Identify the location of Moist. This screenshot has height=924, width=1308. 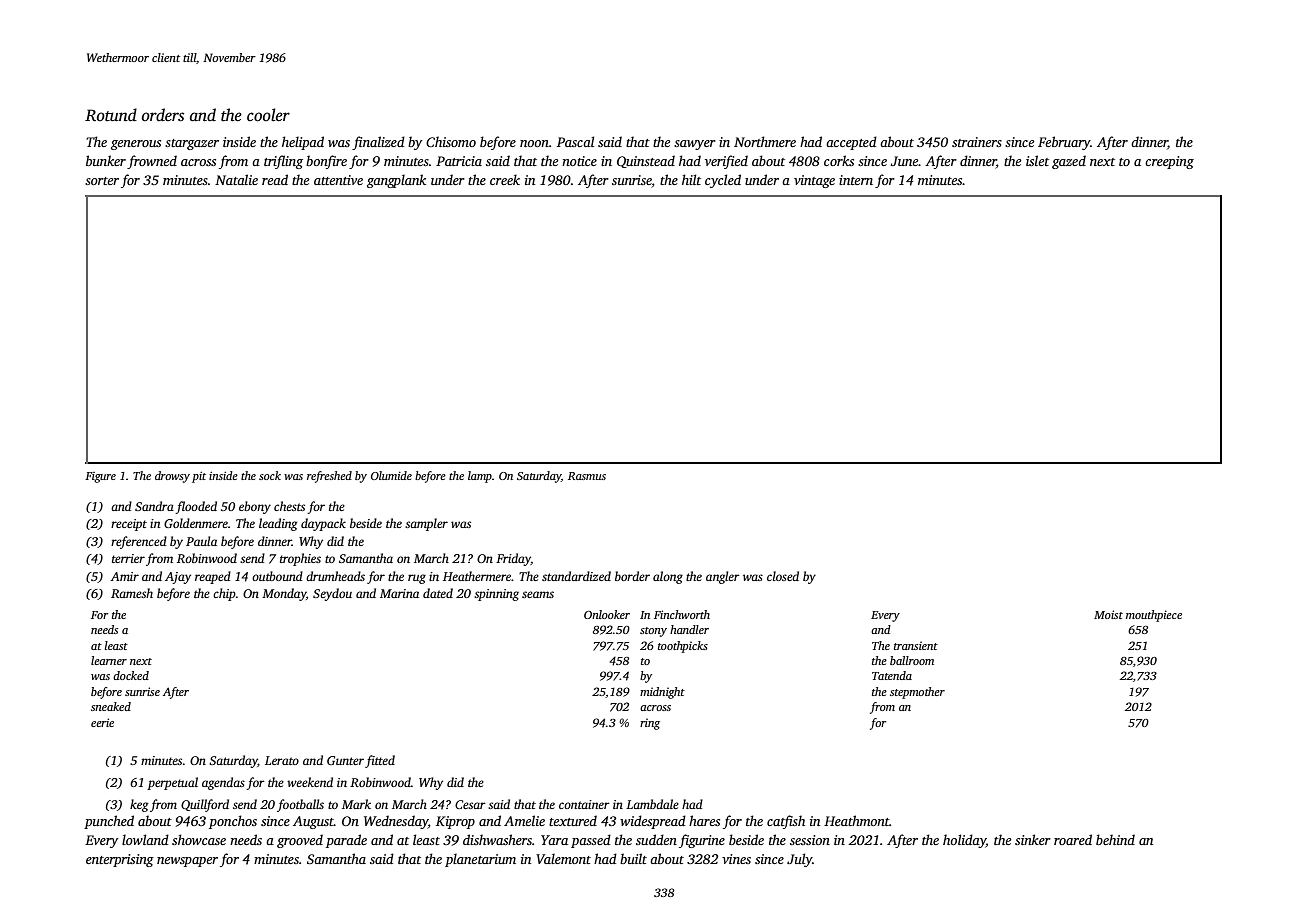
(1108, 614).
